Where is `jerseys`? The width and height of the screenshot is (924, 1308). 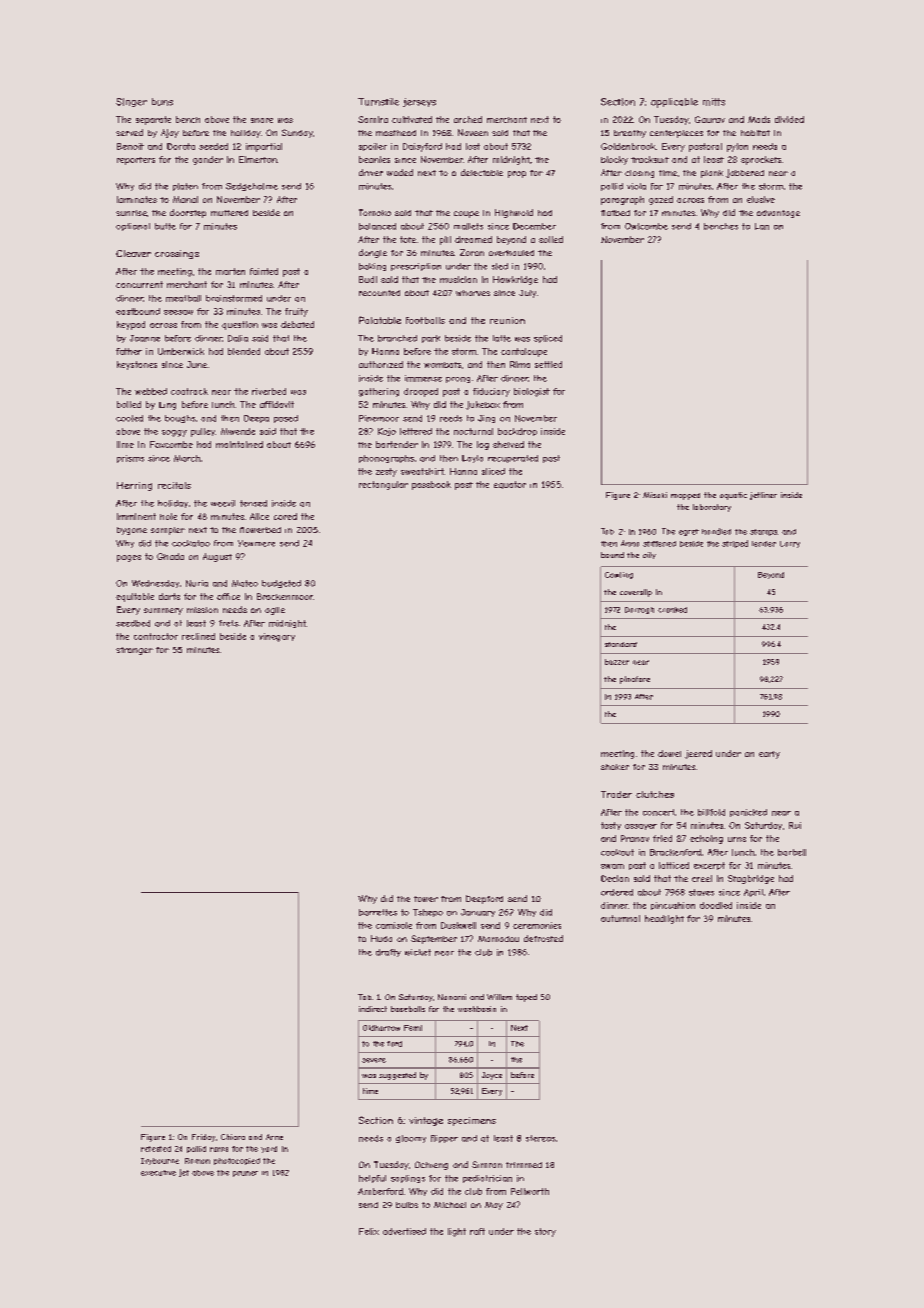 jerseys is located at coordinates (419, 102).
